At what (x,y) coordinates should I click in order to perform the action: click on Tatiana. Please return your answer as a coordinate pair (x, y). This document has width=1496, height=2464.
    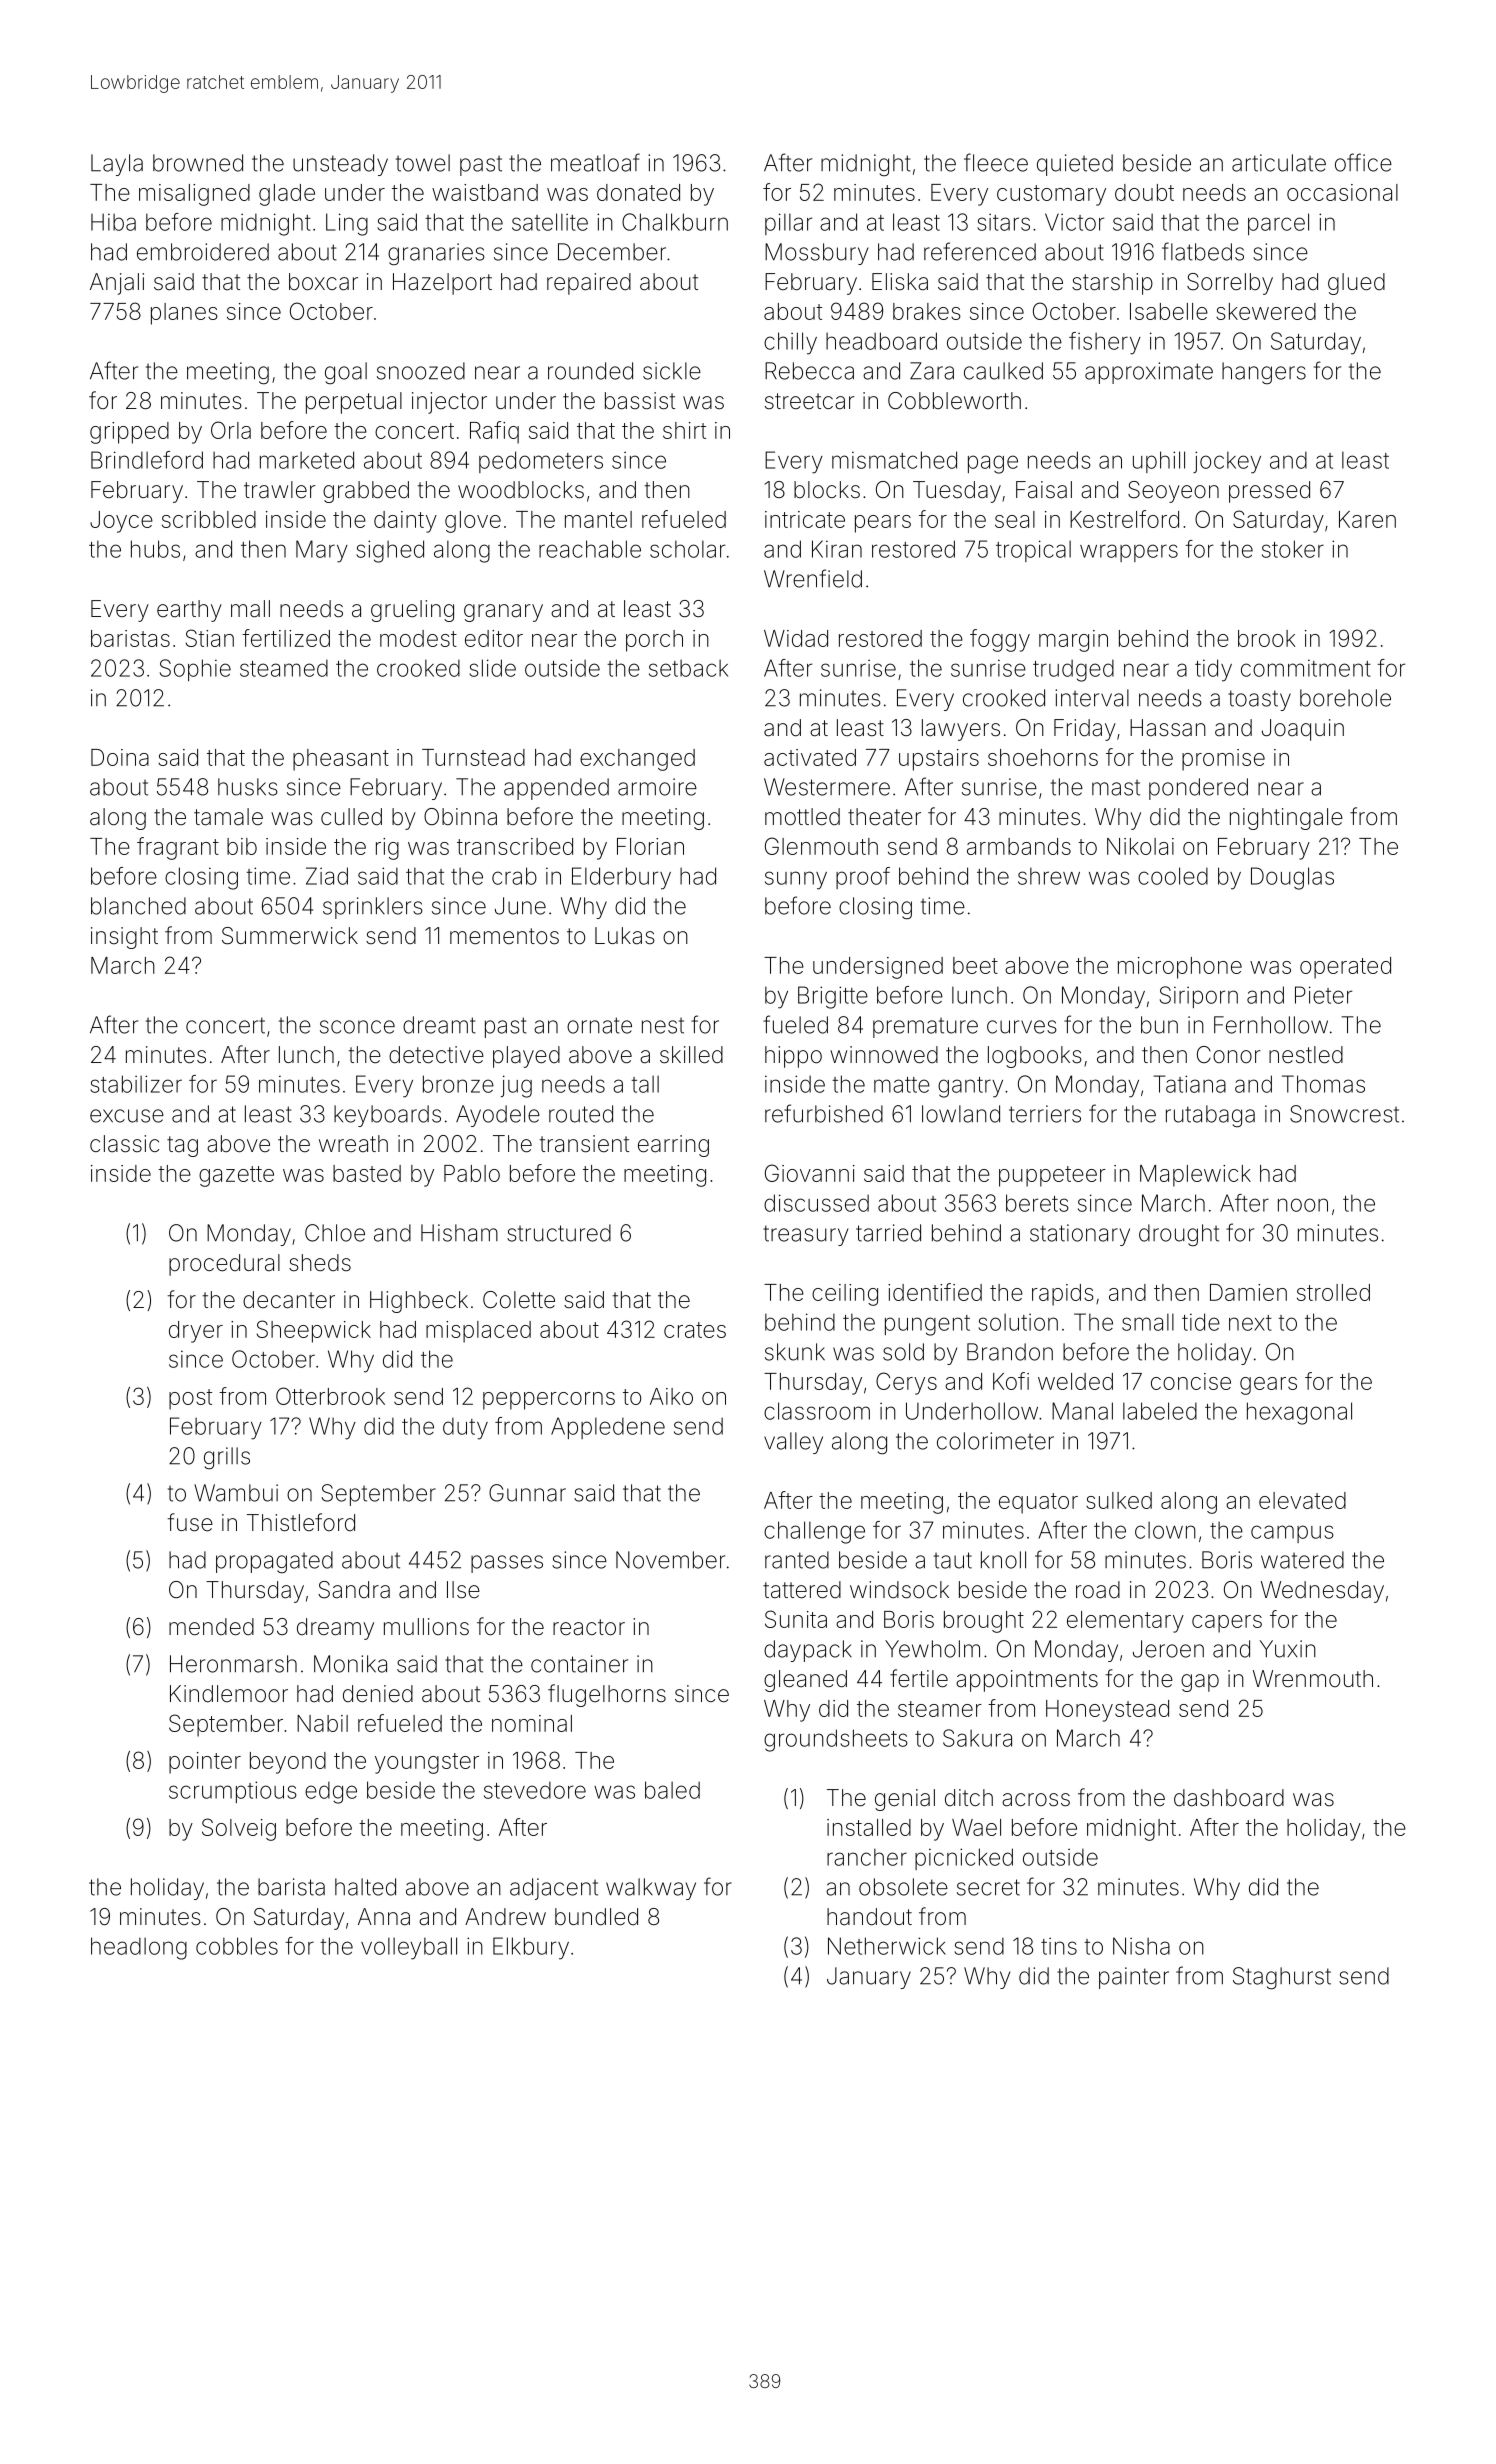
    Looking at the image, I should click on (1190, 1084).
